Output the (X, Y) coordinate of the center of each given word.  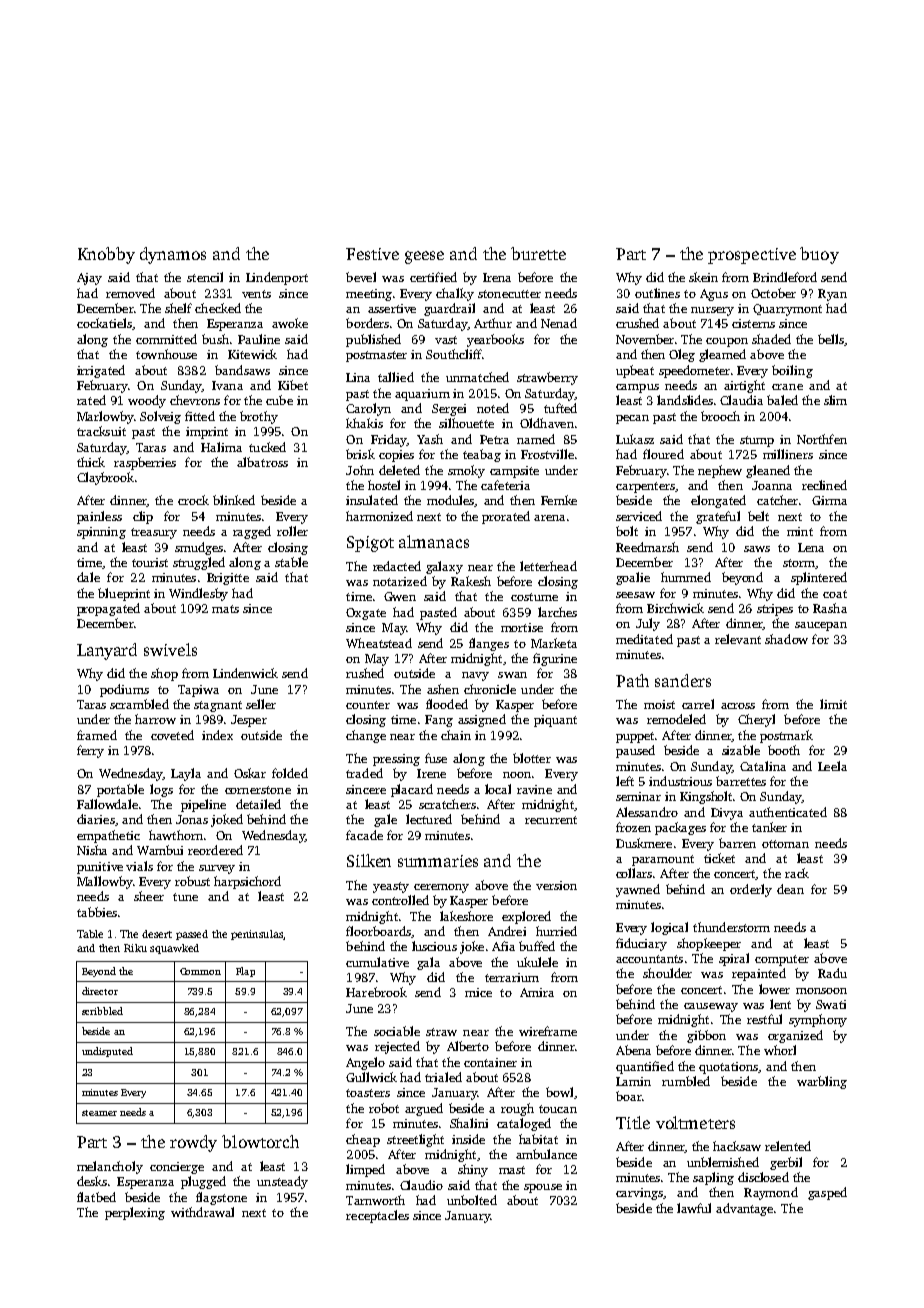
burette (538, 253)
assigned (482, 720)
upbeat (635, 371)
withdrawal (202, 1212)
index (217, 735)
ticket (719, 858)
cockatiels (104, 323)
